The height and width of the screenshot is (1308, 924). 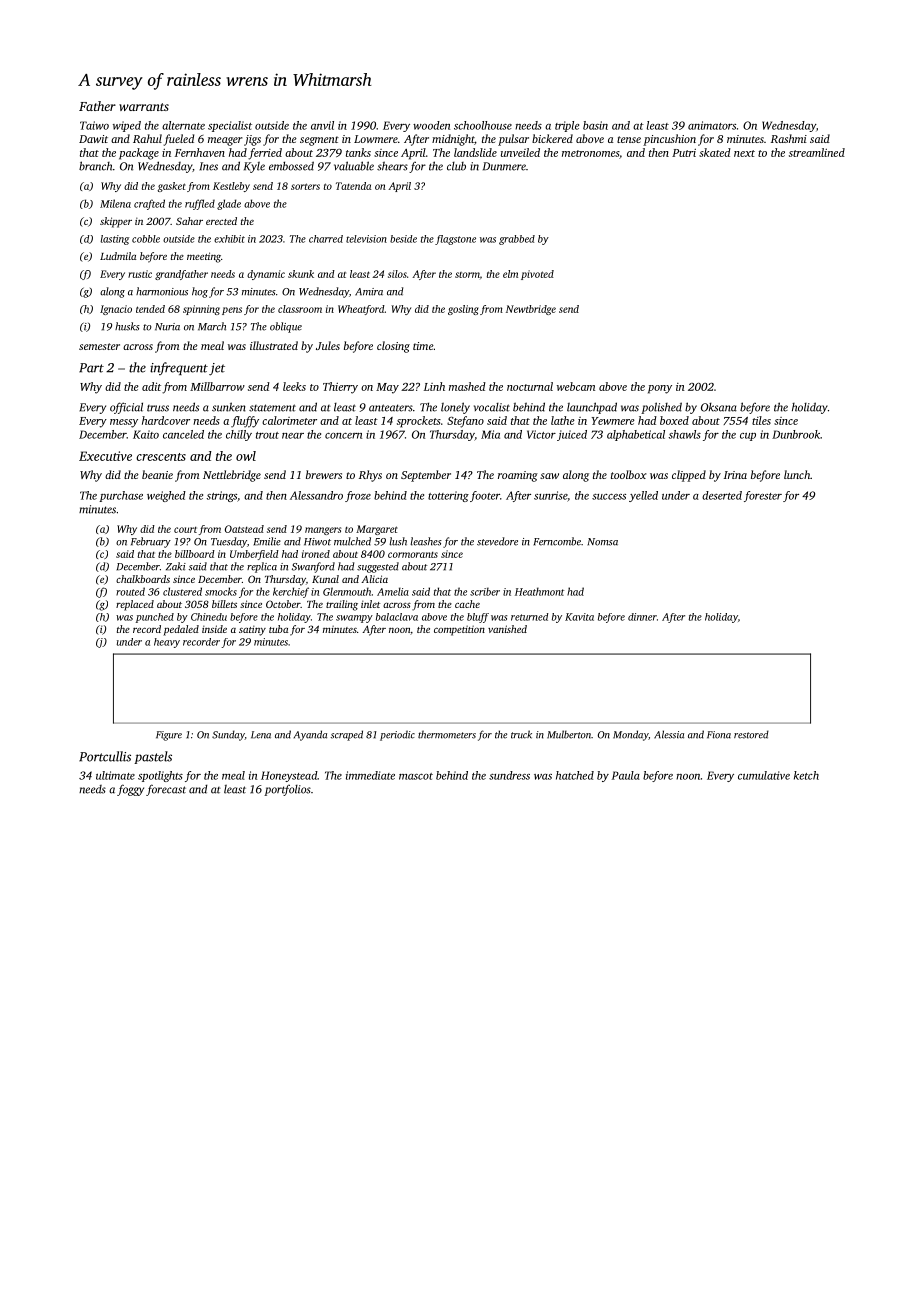 I want to click on flagstone, so click(x=455, y=240).
